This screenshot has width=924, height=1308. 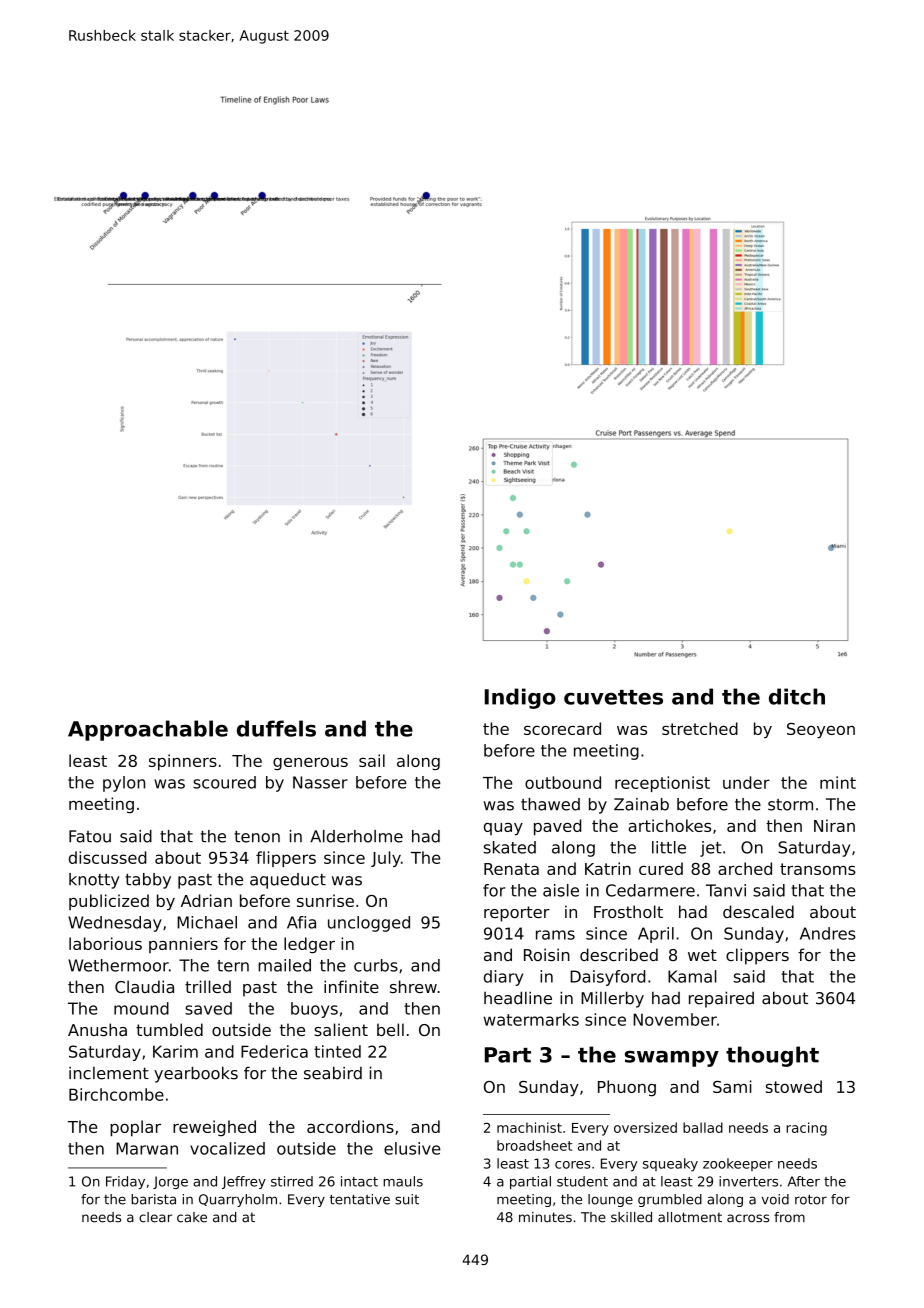 What do you see at coordinates (155, 1217) in the screenshot?
I see `clear` at bounding box center [155, 1217].
